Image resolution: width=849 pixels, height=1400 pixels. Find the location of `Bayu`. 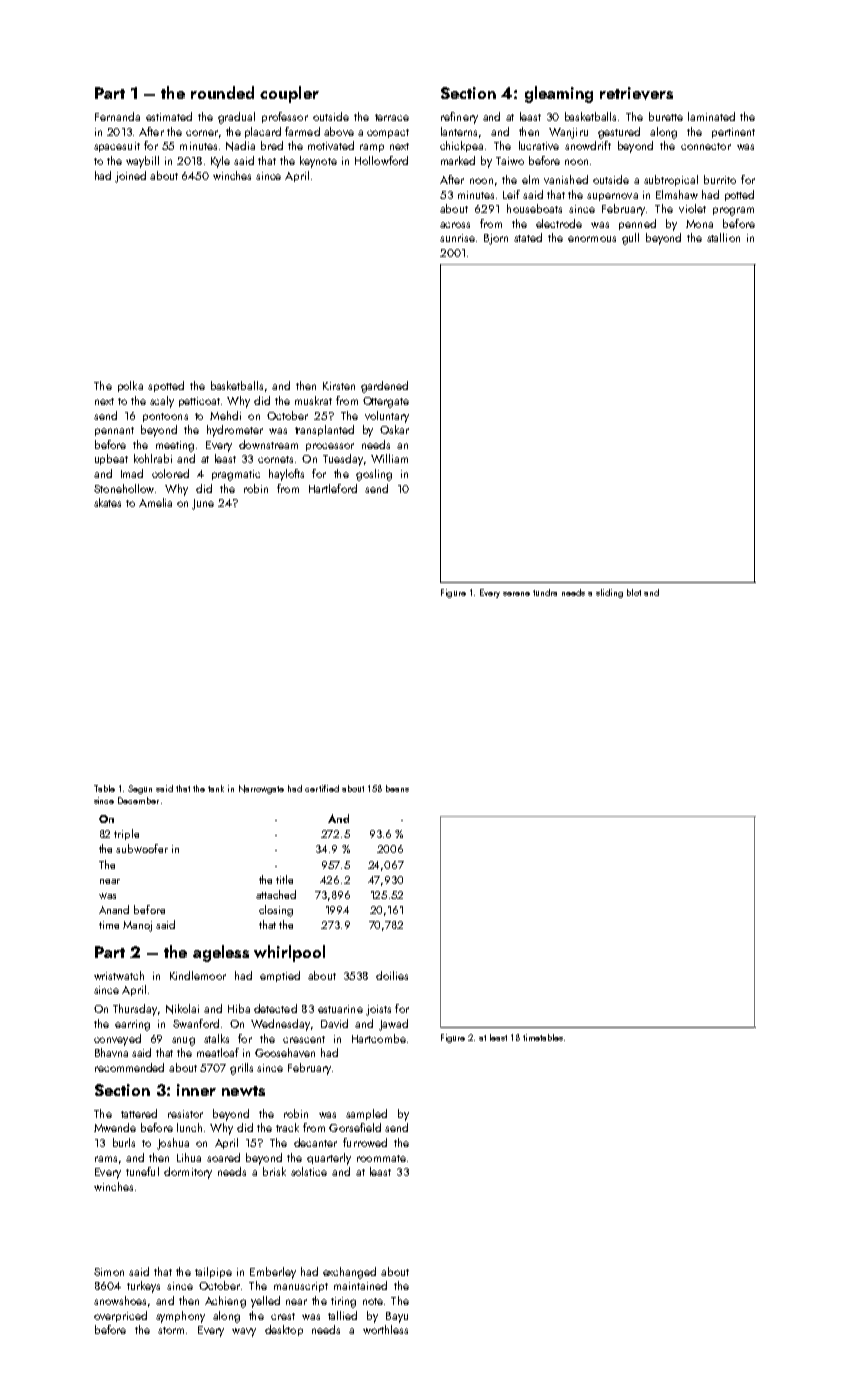

Bayu is located at coordinates (397, 1317).
